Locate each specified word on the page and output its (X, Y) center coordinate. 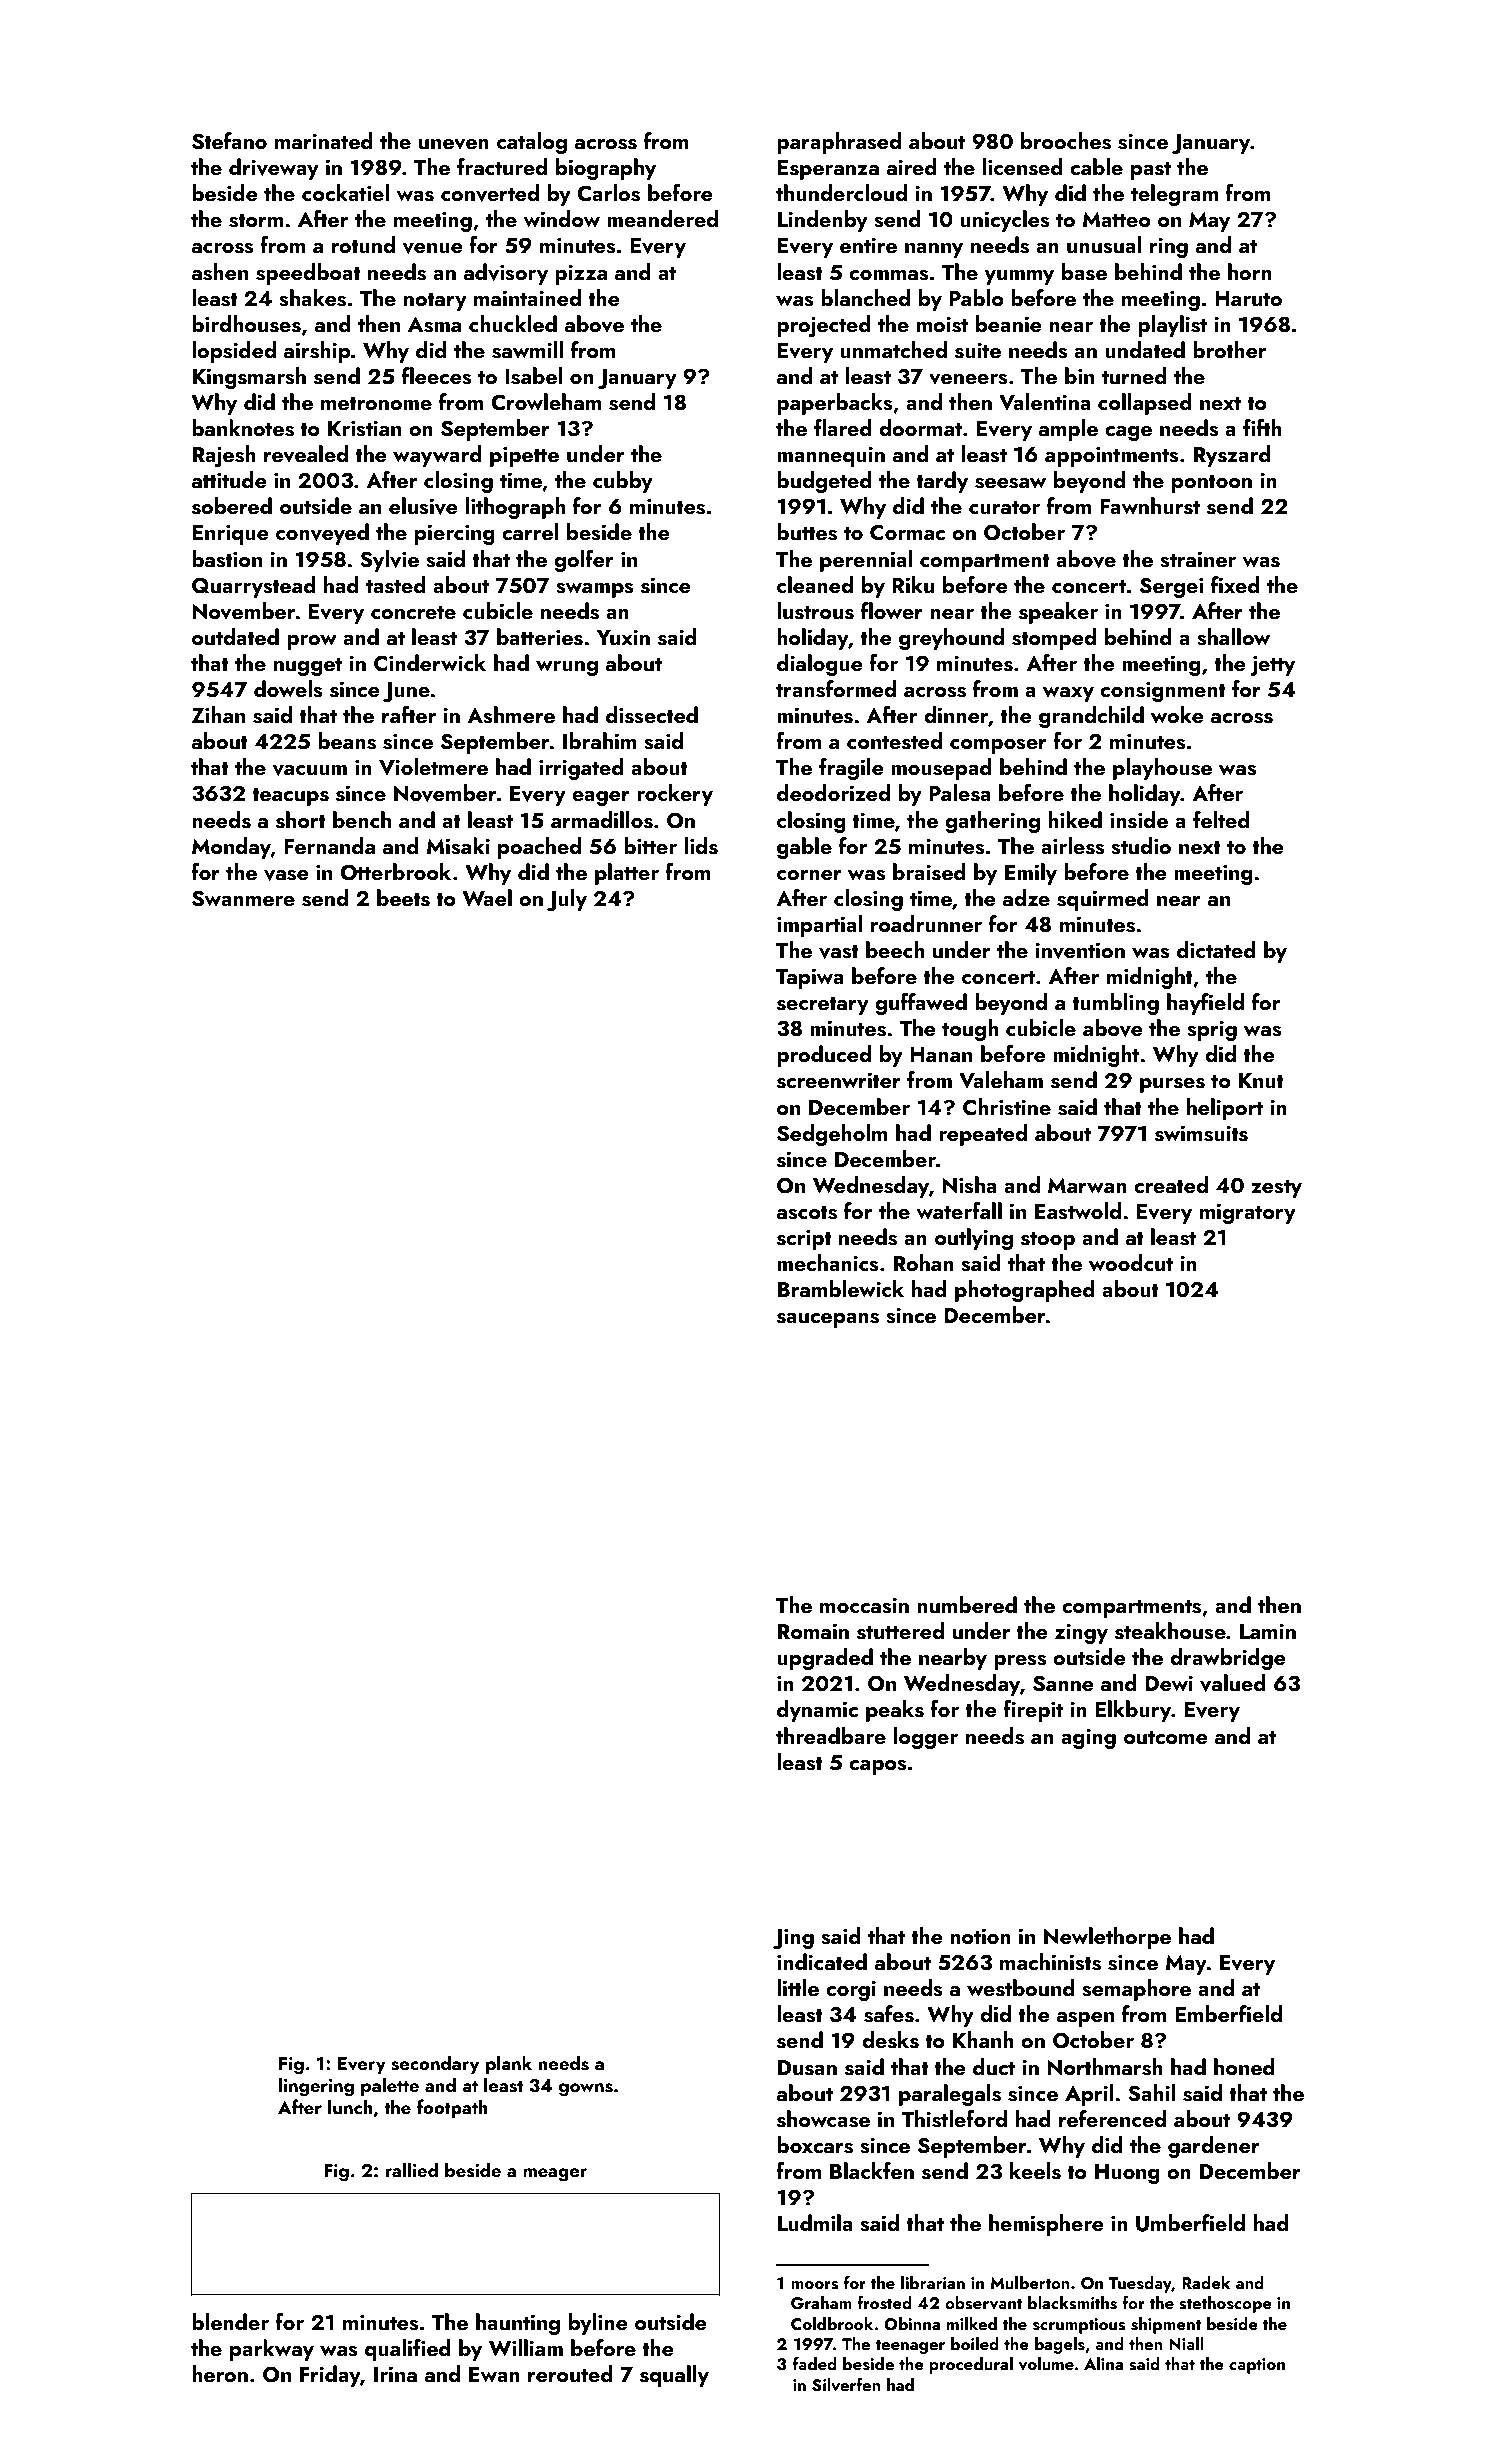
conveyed (322, 534)
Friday (330, 2376)
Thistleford (954, 2119)
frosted (884, 2302)
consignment (1163, 692)
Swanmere (243, 898)
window (561, 218)
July (567, 900)
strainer (1198, 560)
